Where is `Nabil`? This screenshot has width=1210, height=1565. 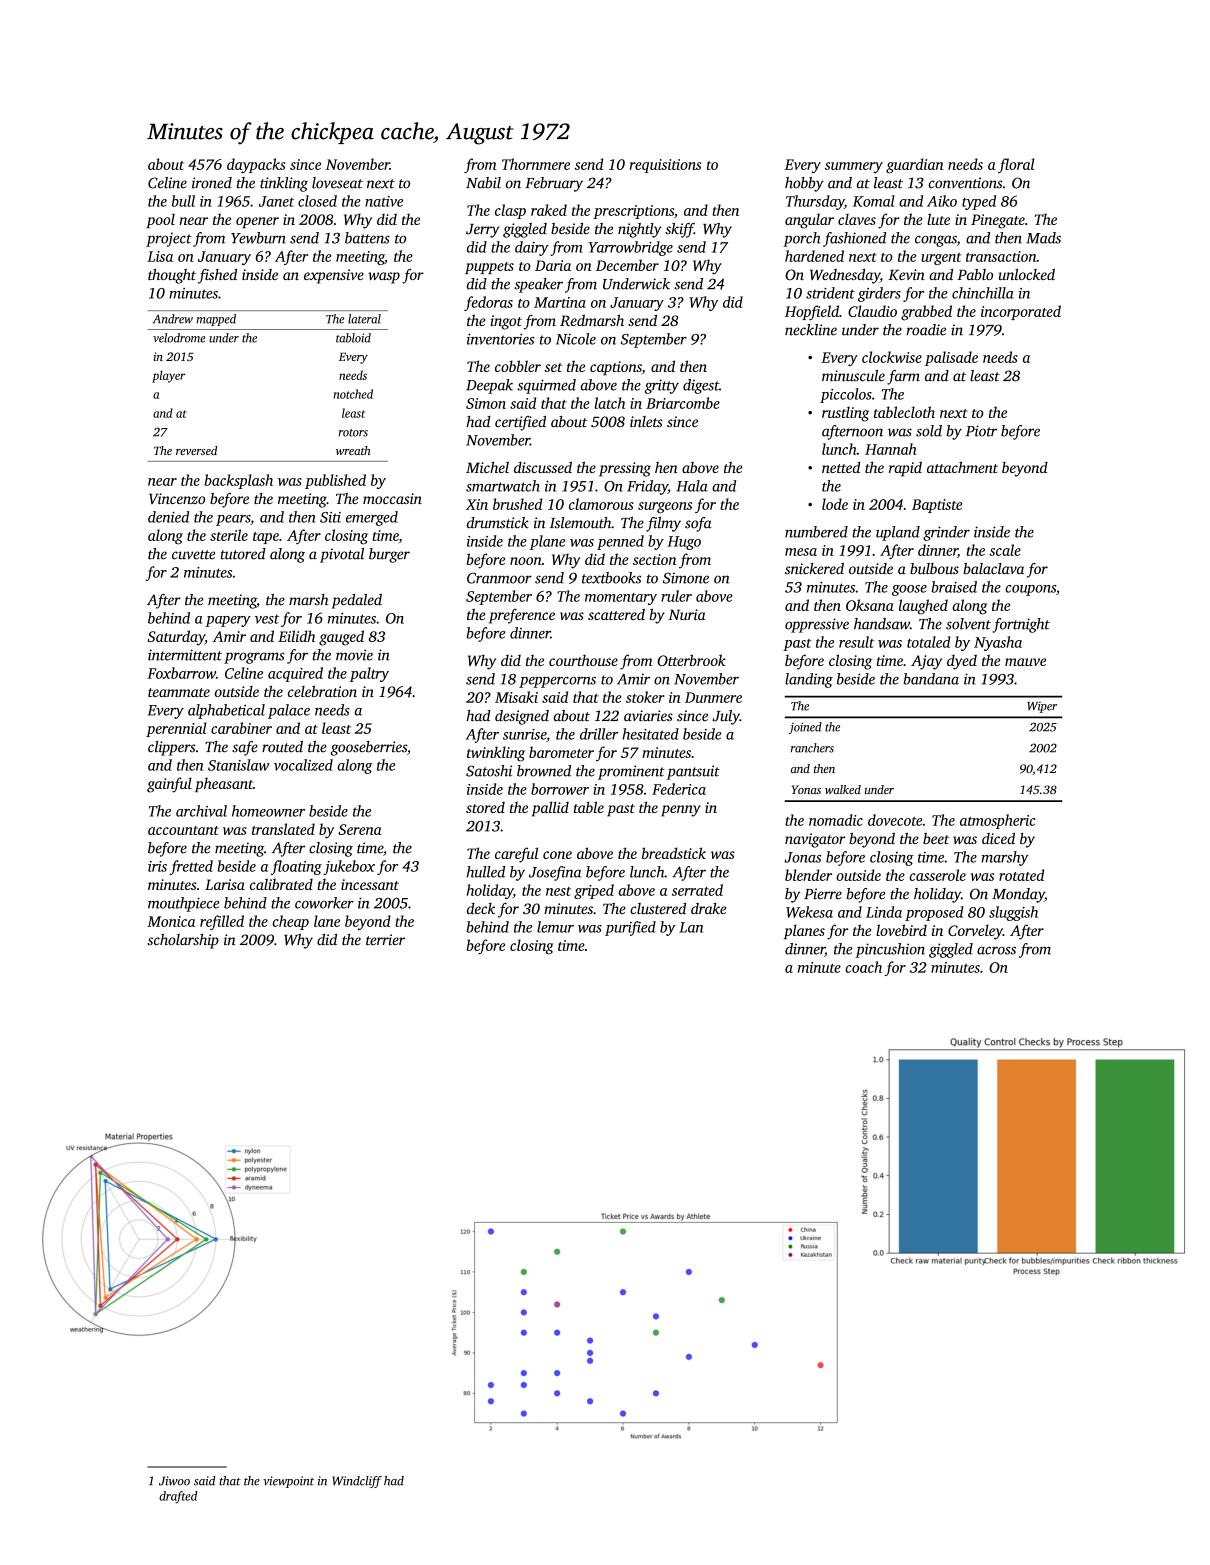 Nabil is located at coordinates (483, 183).
